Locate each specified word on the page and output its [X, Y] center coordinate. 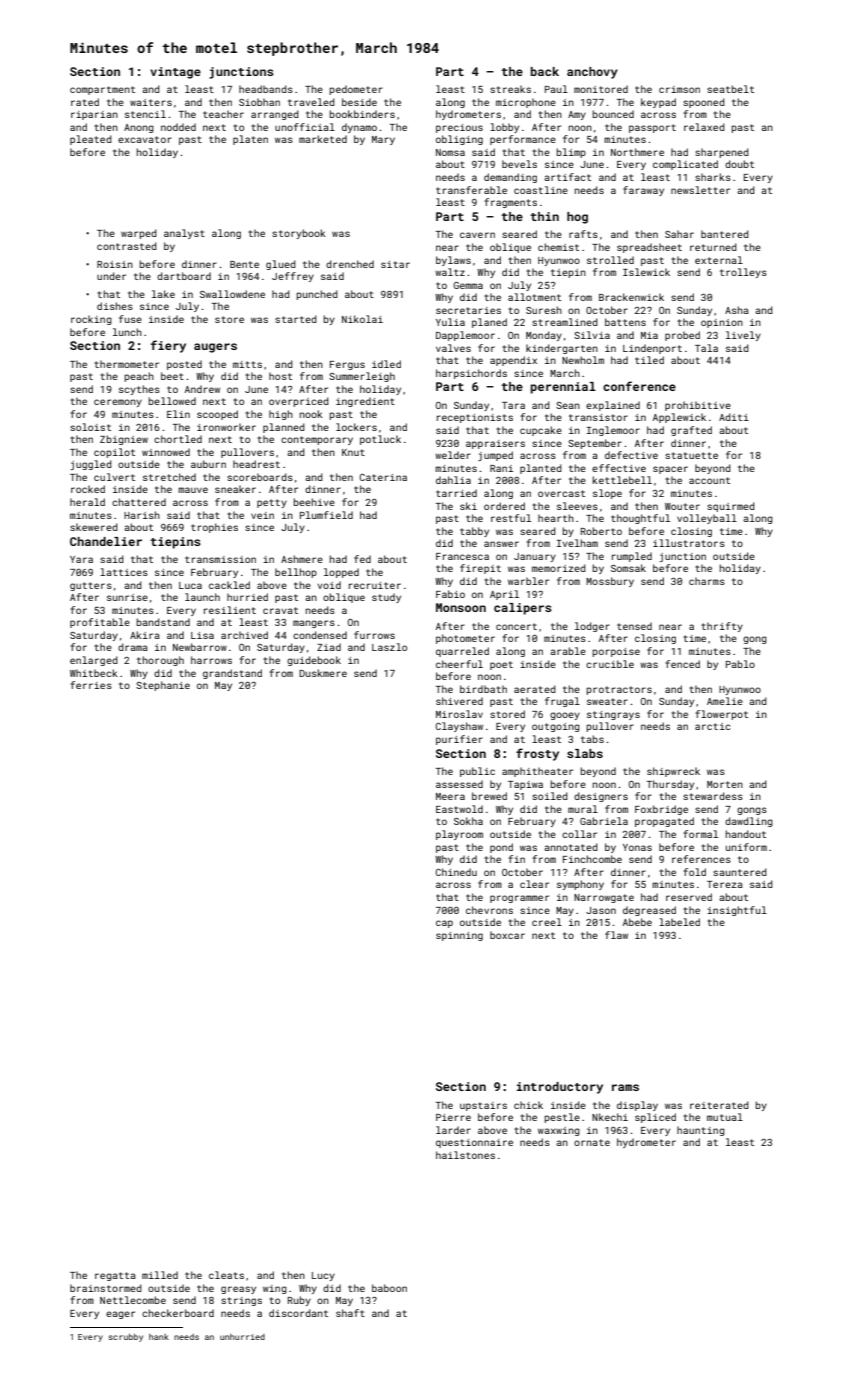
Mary [383, 140]
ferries [91, 685]
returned [713, 247]
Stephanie [163, 686]
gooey [565, 716]
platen [250, 140]
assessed [459, 784]
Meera [450, 796]
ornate [592, 1142]
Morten [725, 784]
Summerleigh [362, 377]
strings [241, 1301]
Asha [737, 310]
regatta [115, 1276]
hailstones [465, 1155]
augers [215, 348]
